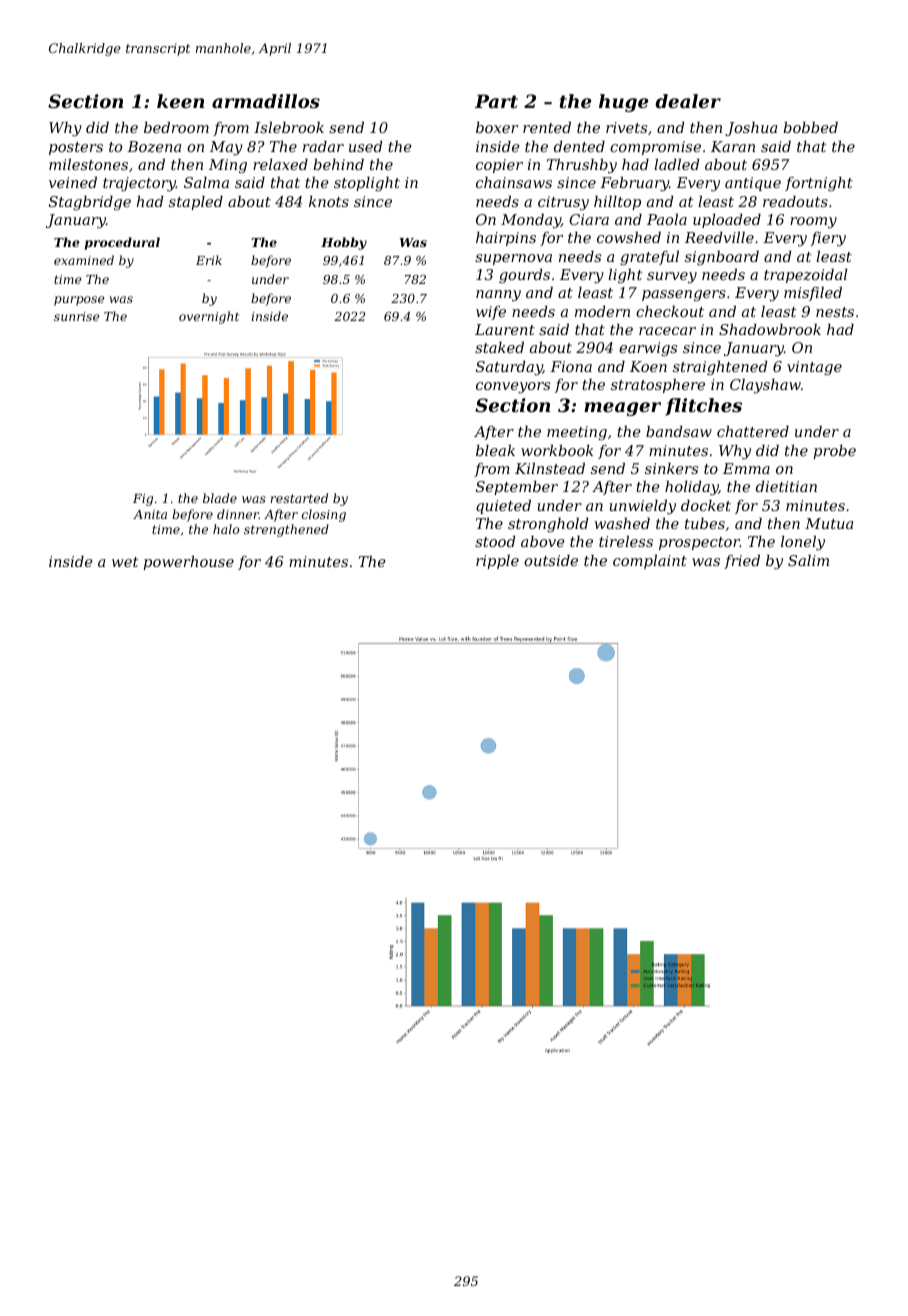  I want to click on Clayshaw, so click(765, 386).
